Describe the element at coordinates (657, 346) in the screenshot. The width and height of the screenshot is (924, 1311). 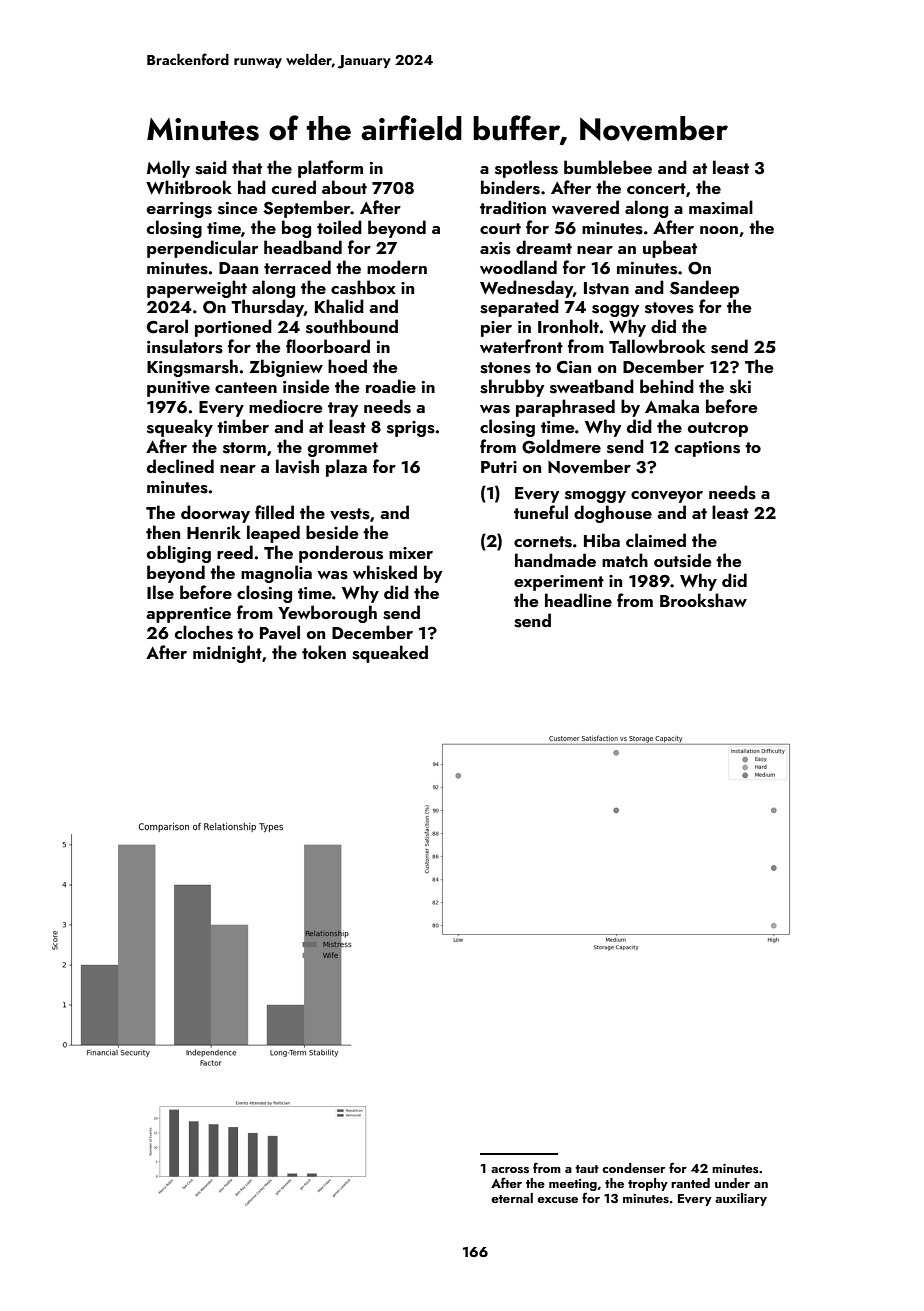
I see `Tallowbrook` at that location.
